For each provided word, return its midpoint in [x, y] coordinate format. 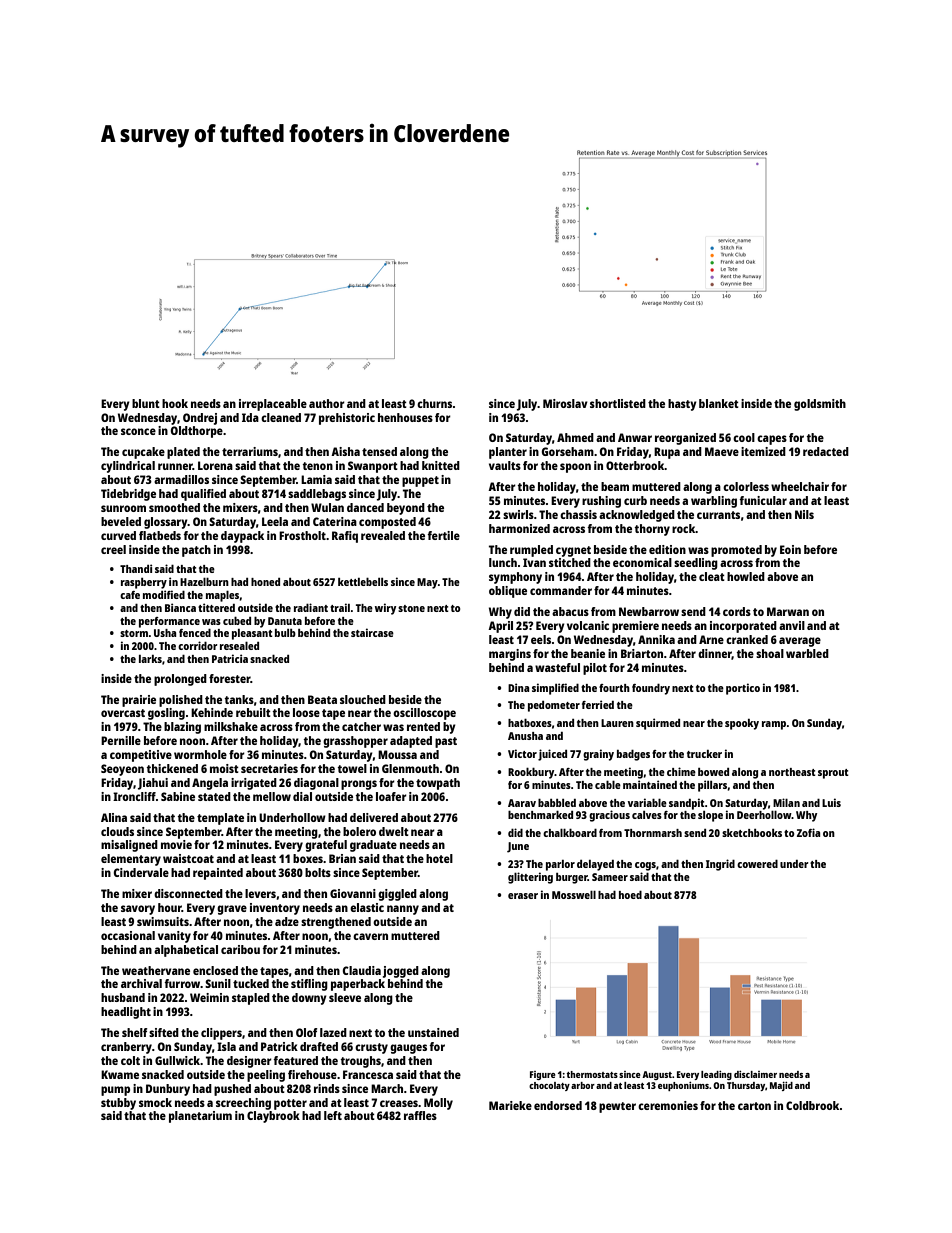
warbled [807, 653]
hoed [630, 895]
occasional [128, 935]
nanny [403, 910]
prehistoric [347, 419]
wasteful [557, 667]
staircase [372, 632]
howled [746, 576]
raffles [420, 1115]
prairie [139, 701]
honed [265, 582]
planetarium [200, 1117]
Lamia [316, 479]
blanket [719, 403]
